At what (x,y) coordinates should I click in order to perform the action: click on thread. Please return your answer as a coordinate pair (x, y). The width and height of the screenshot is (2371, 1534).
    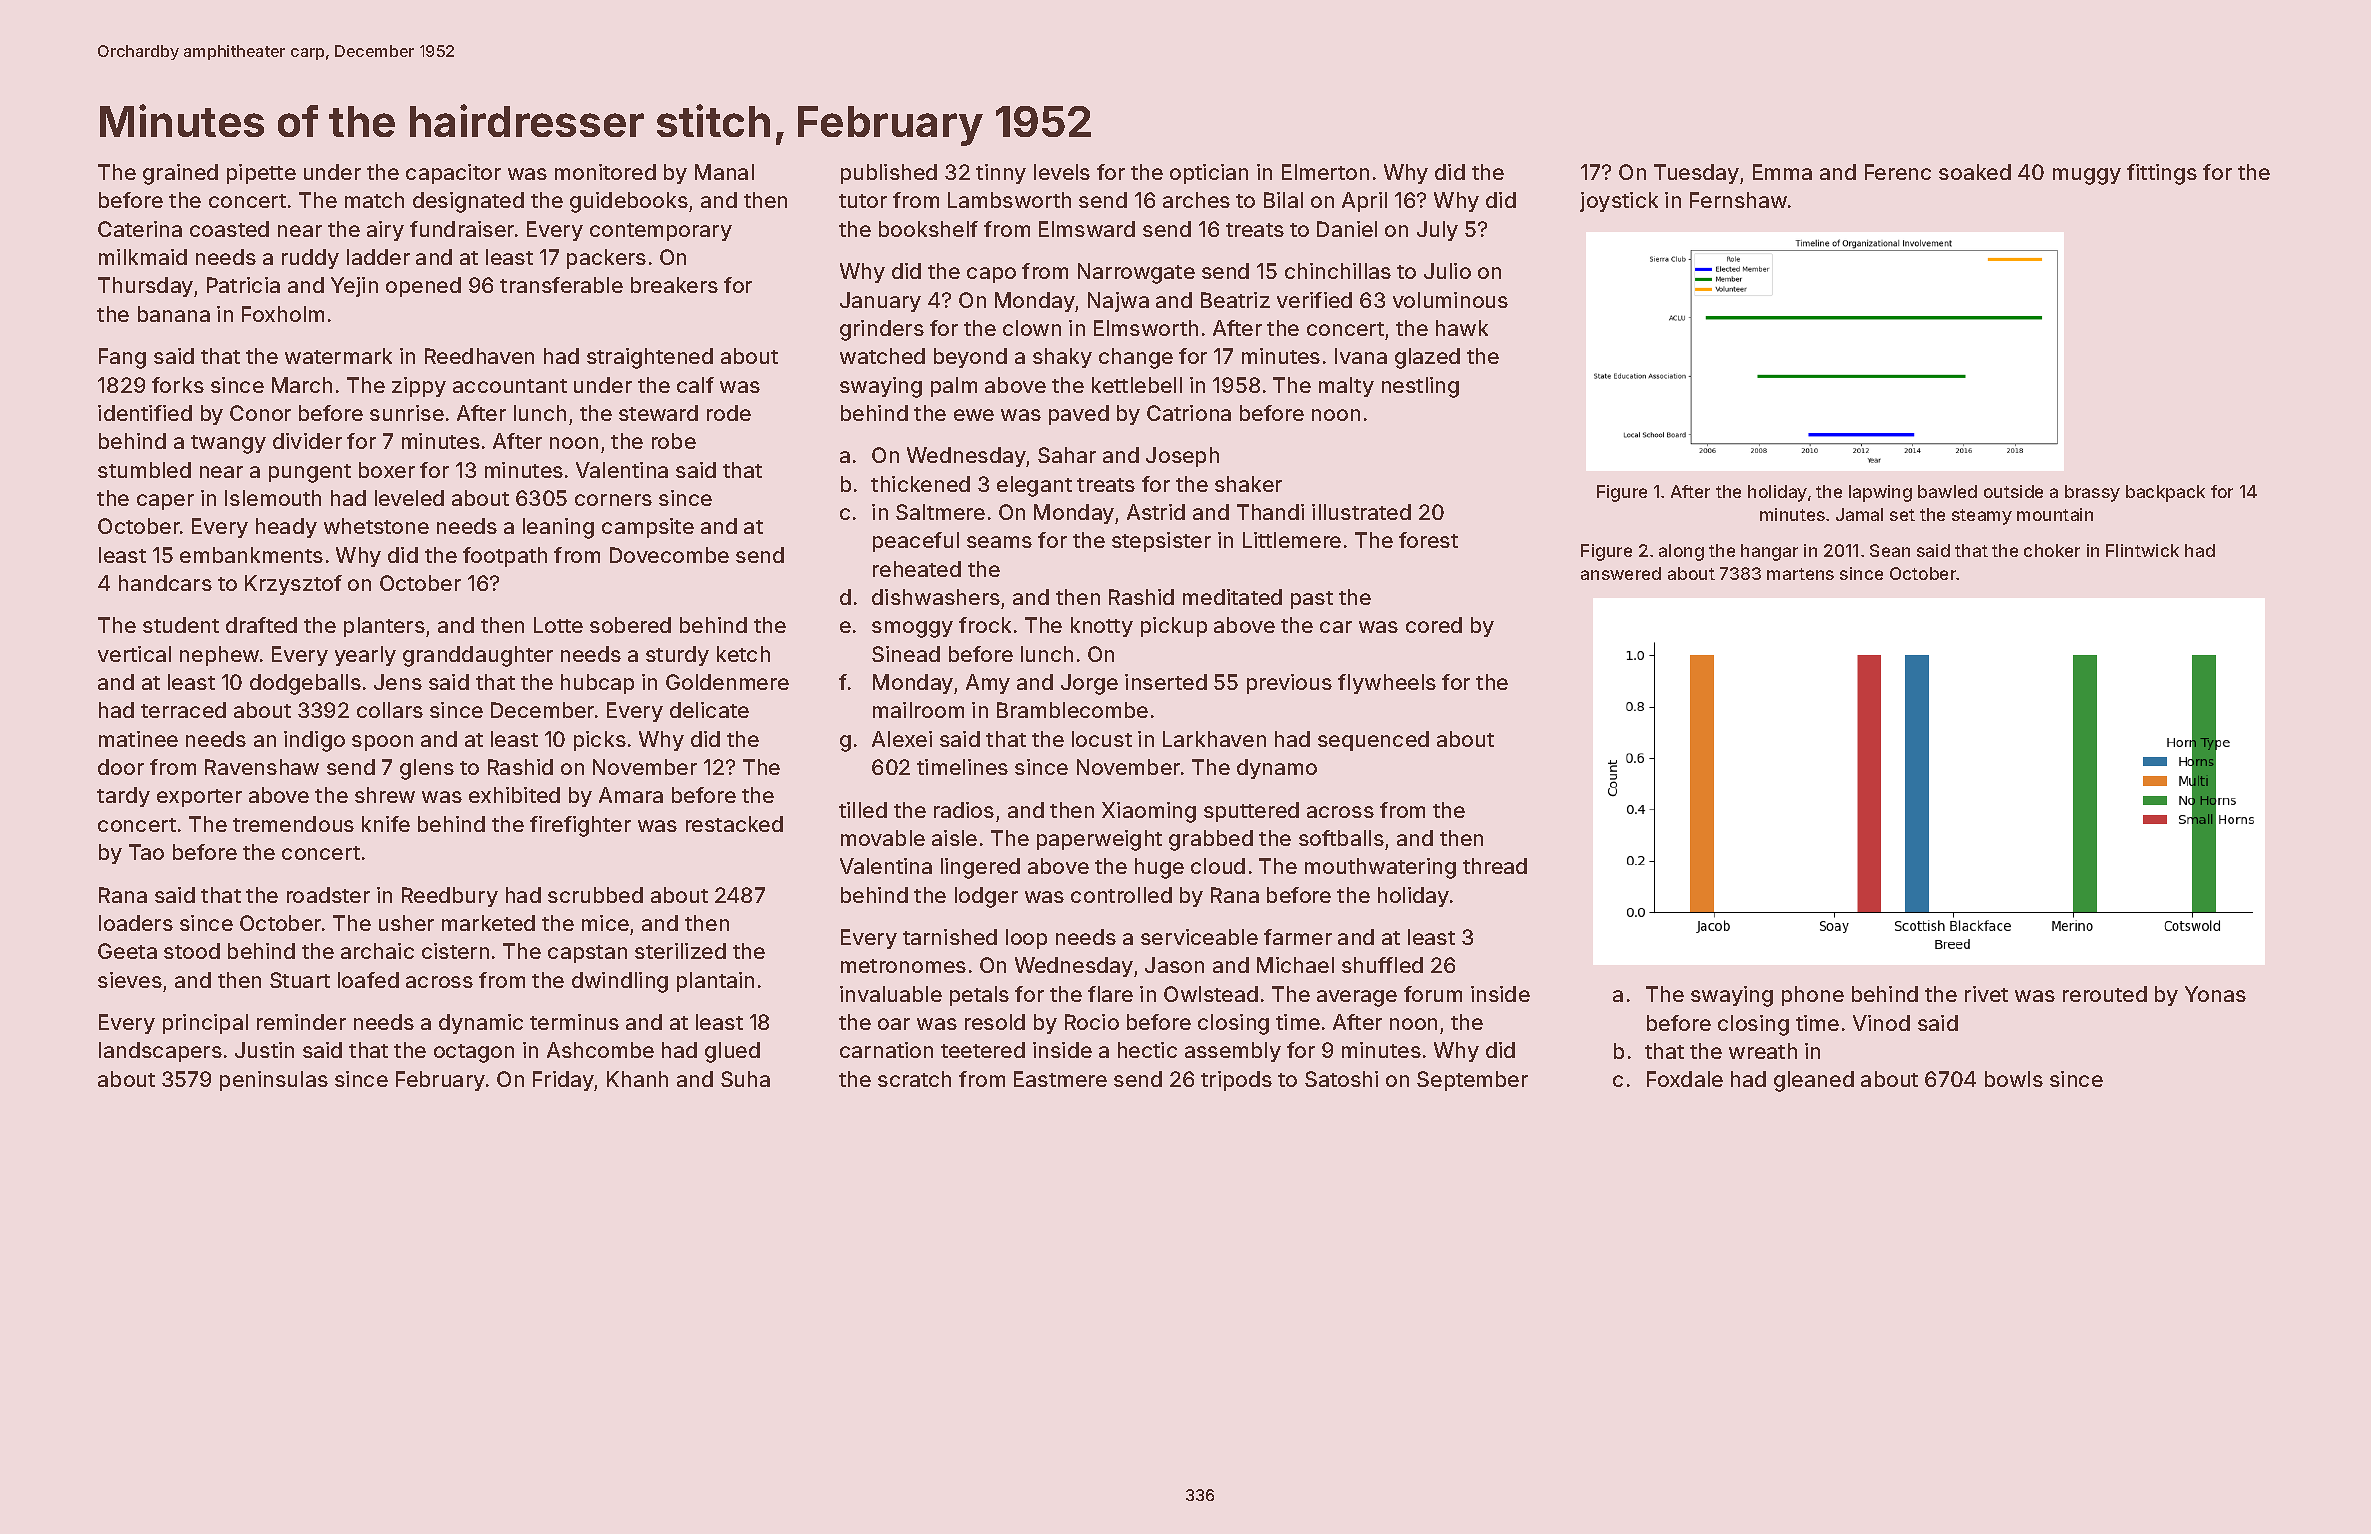
    Looking at the image, I should click on (1495, 866).
